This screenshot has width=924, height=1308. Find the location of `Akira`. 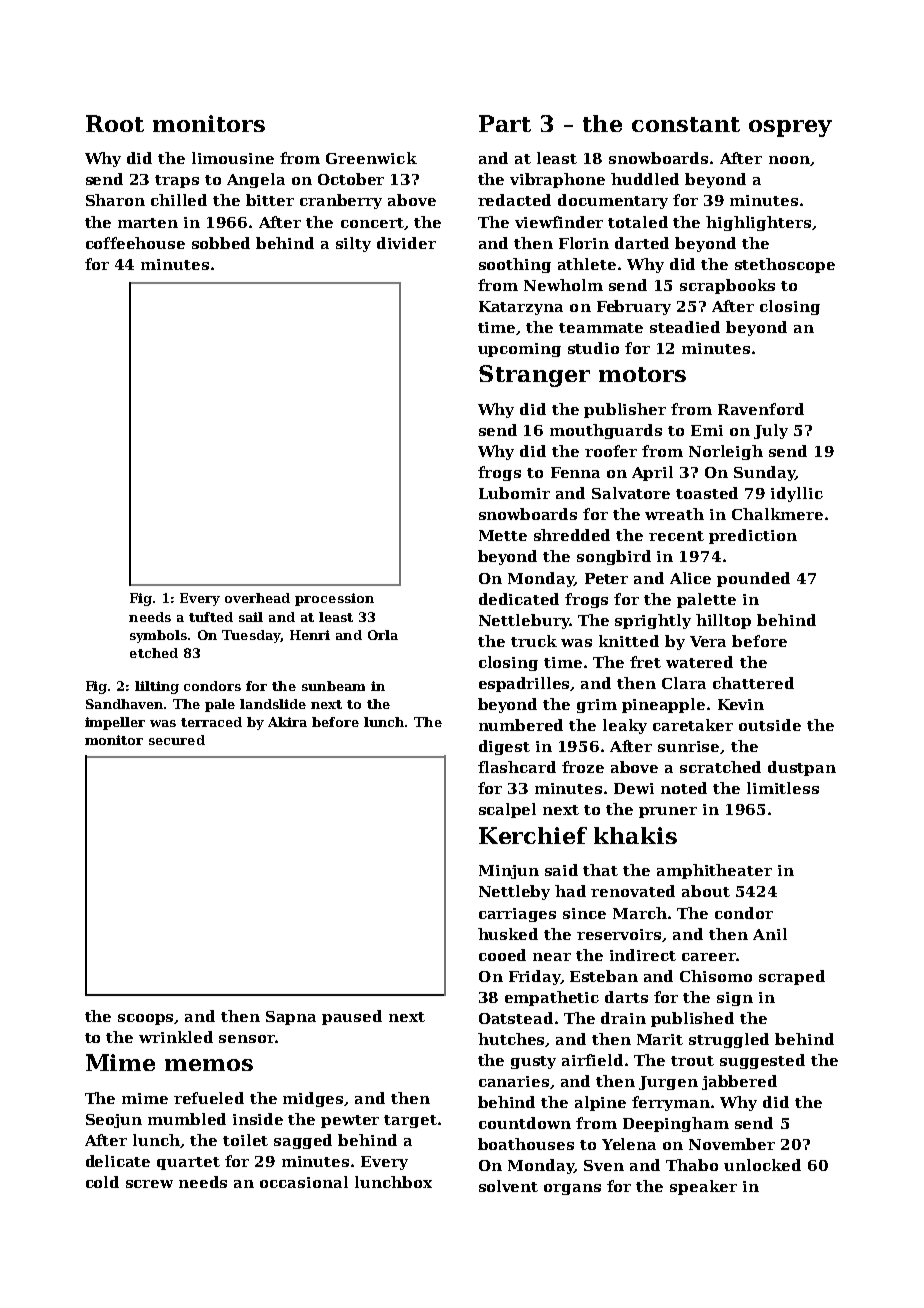

Akira is located at coordinates (287, 722).
